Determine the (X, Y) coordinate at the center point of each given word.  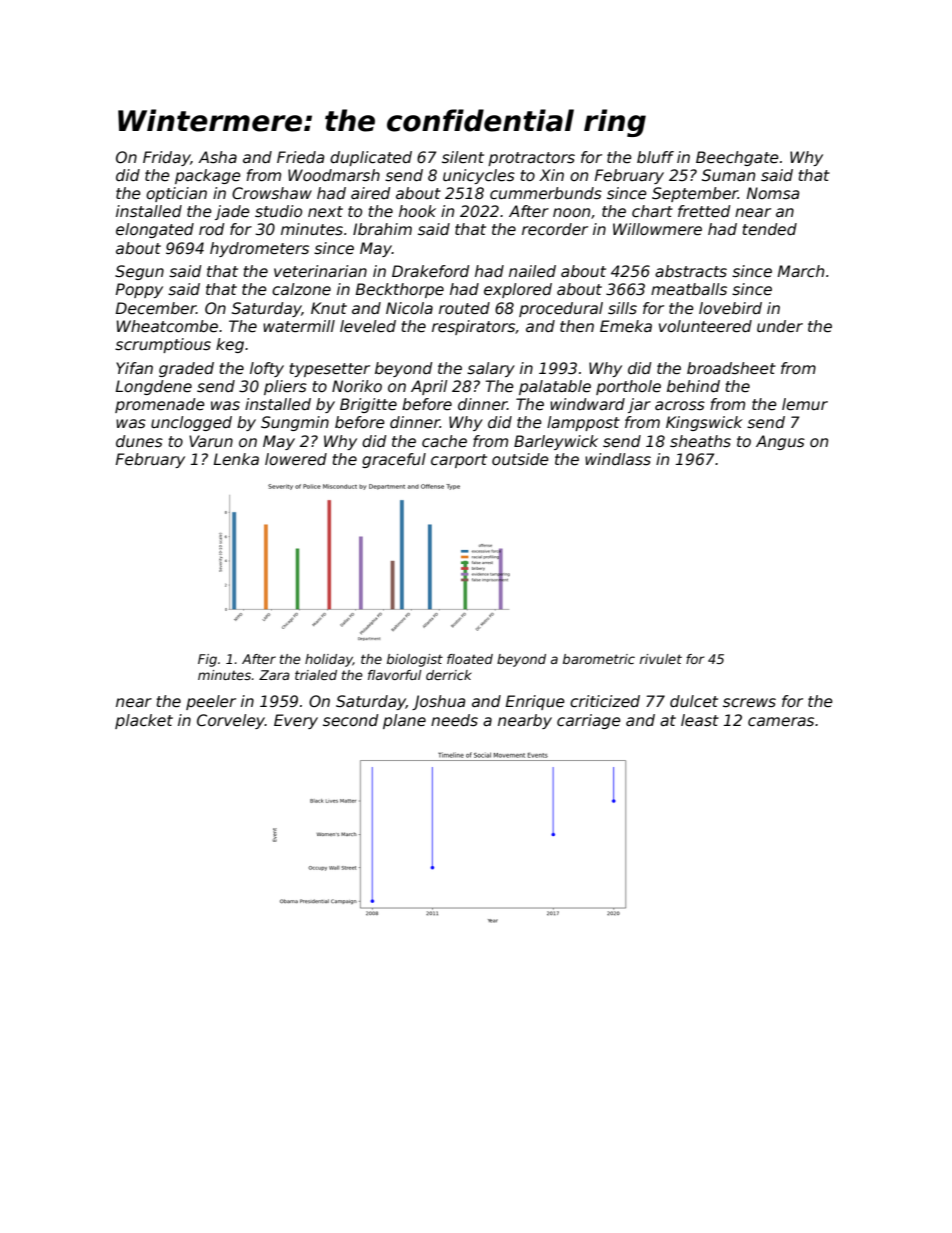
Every (296, 721)
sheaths (700, 441)
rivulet (661, 659)
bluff (655, 157)
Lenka (236, 459)
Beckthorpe (400, 290)
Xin (551, 175)
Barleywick (556, 442)
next (325, 212)
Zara (274, 675)
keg (230, 345)
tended (770, 229)
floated (470, 659)
